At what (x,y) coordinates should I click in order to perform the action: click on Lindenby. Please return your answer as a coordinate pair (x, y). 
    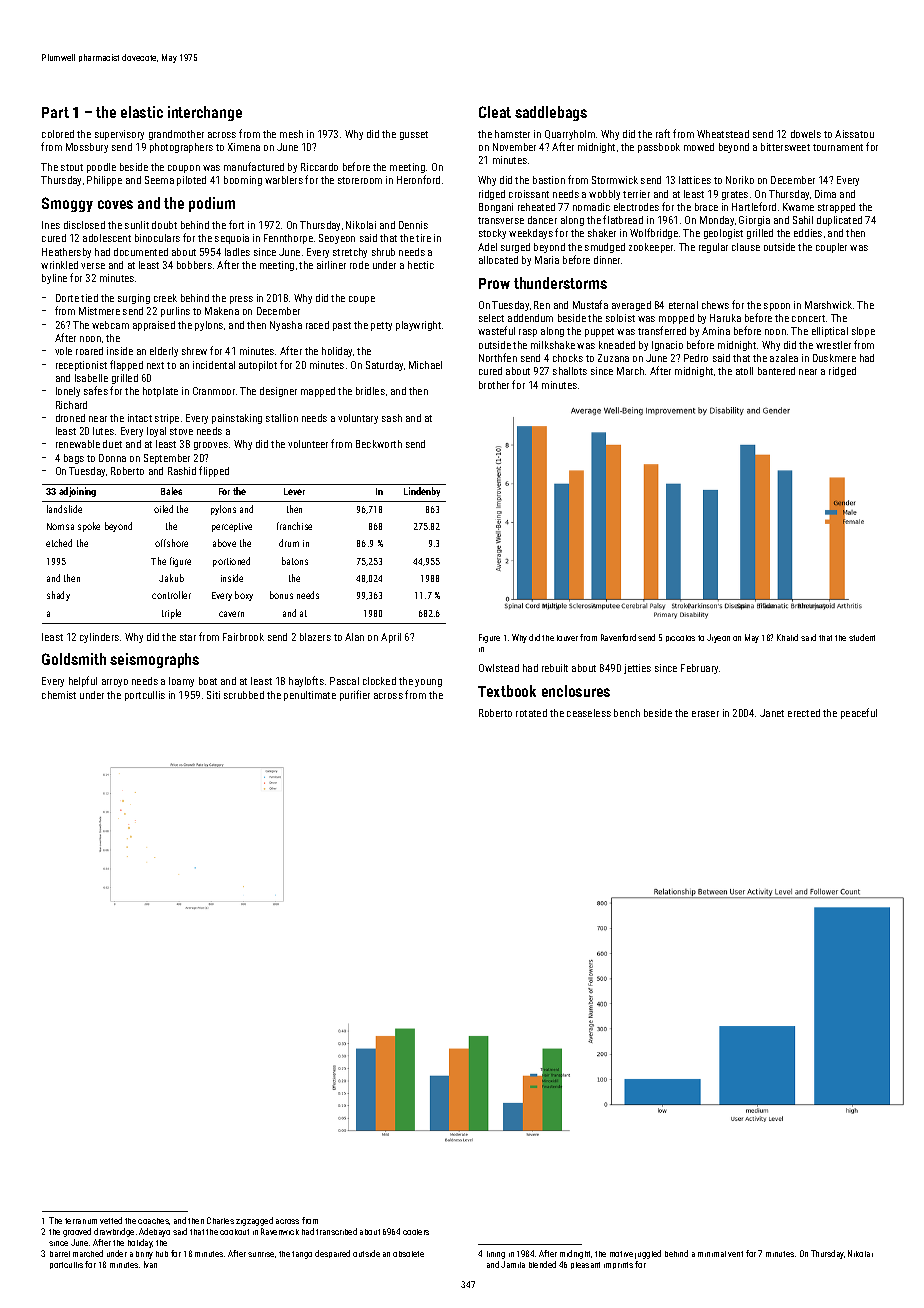
    Looking at the image, I should click on (422, 492).
